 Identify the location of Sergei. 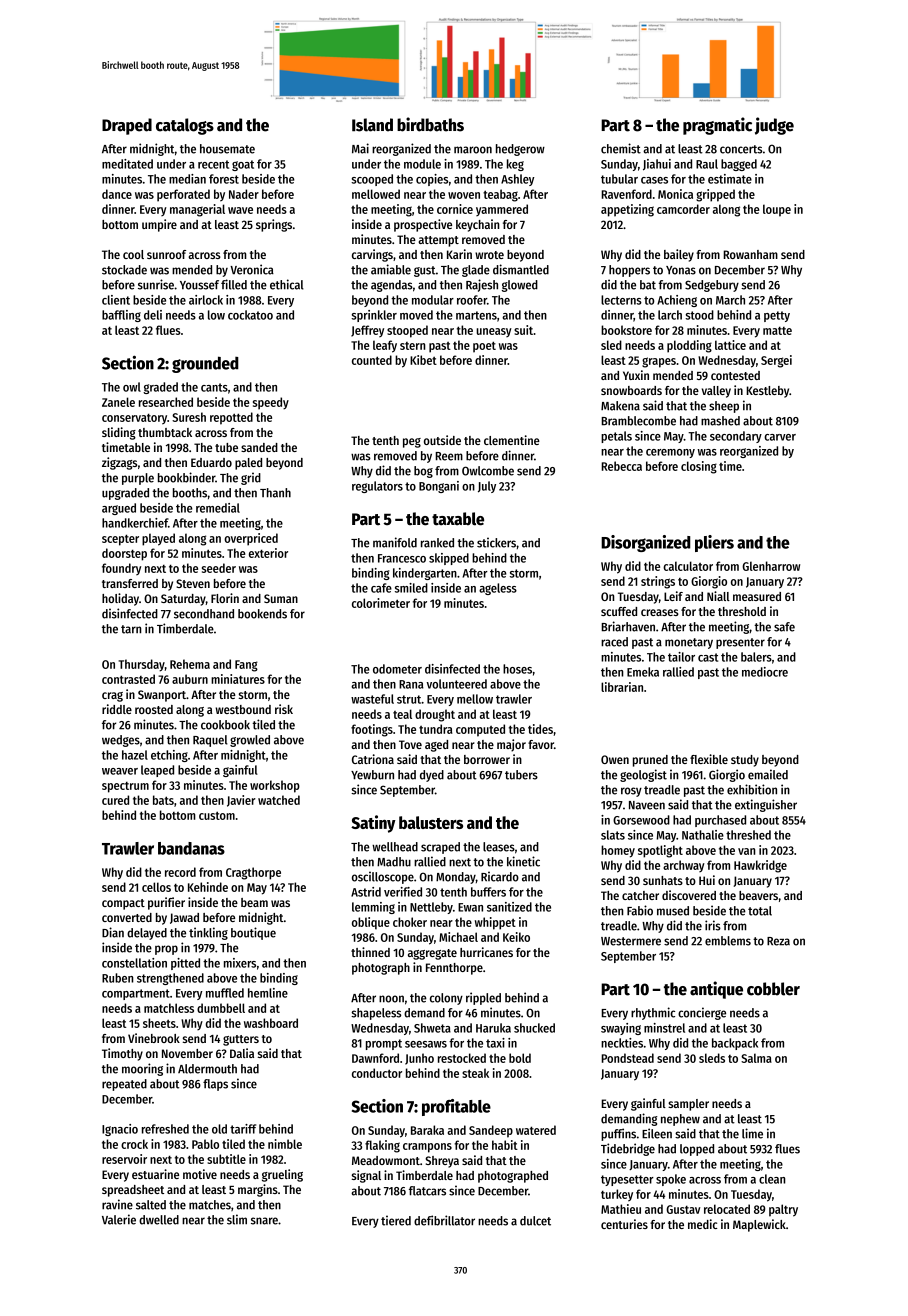
(776, 361).
